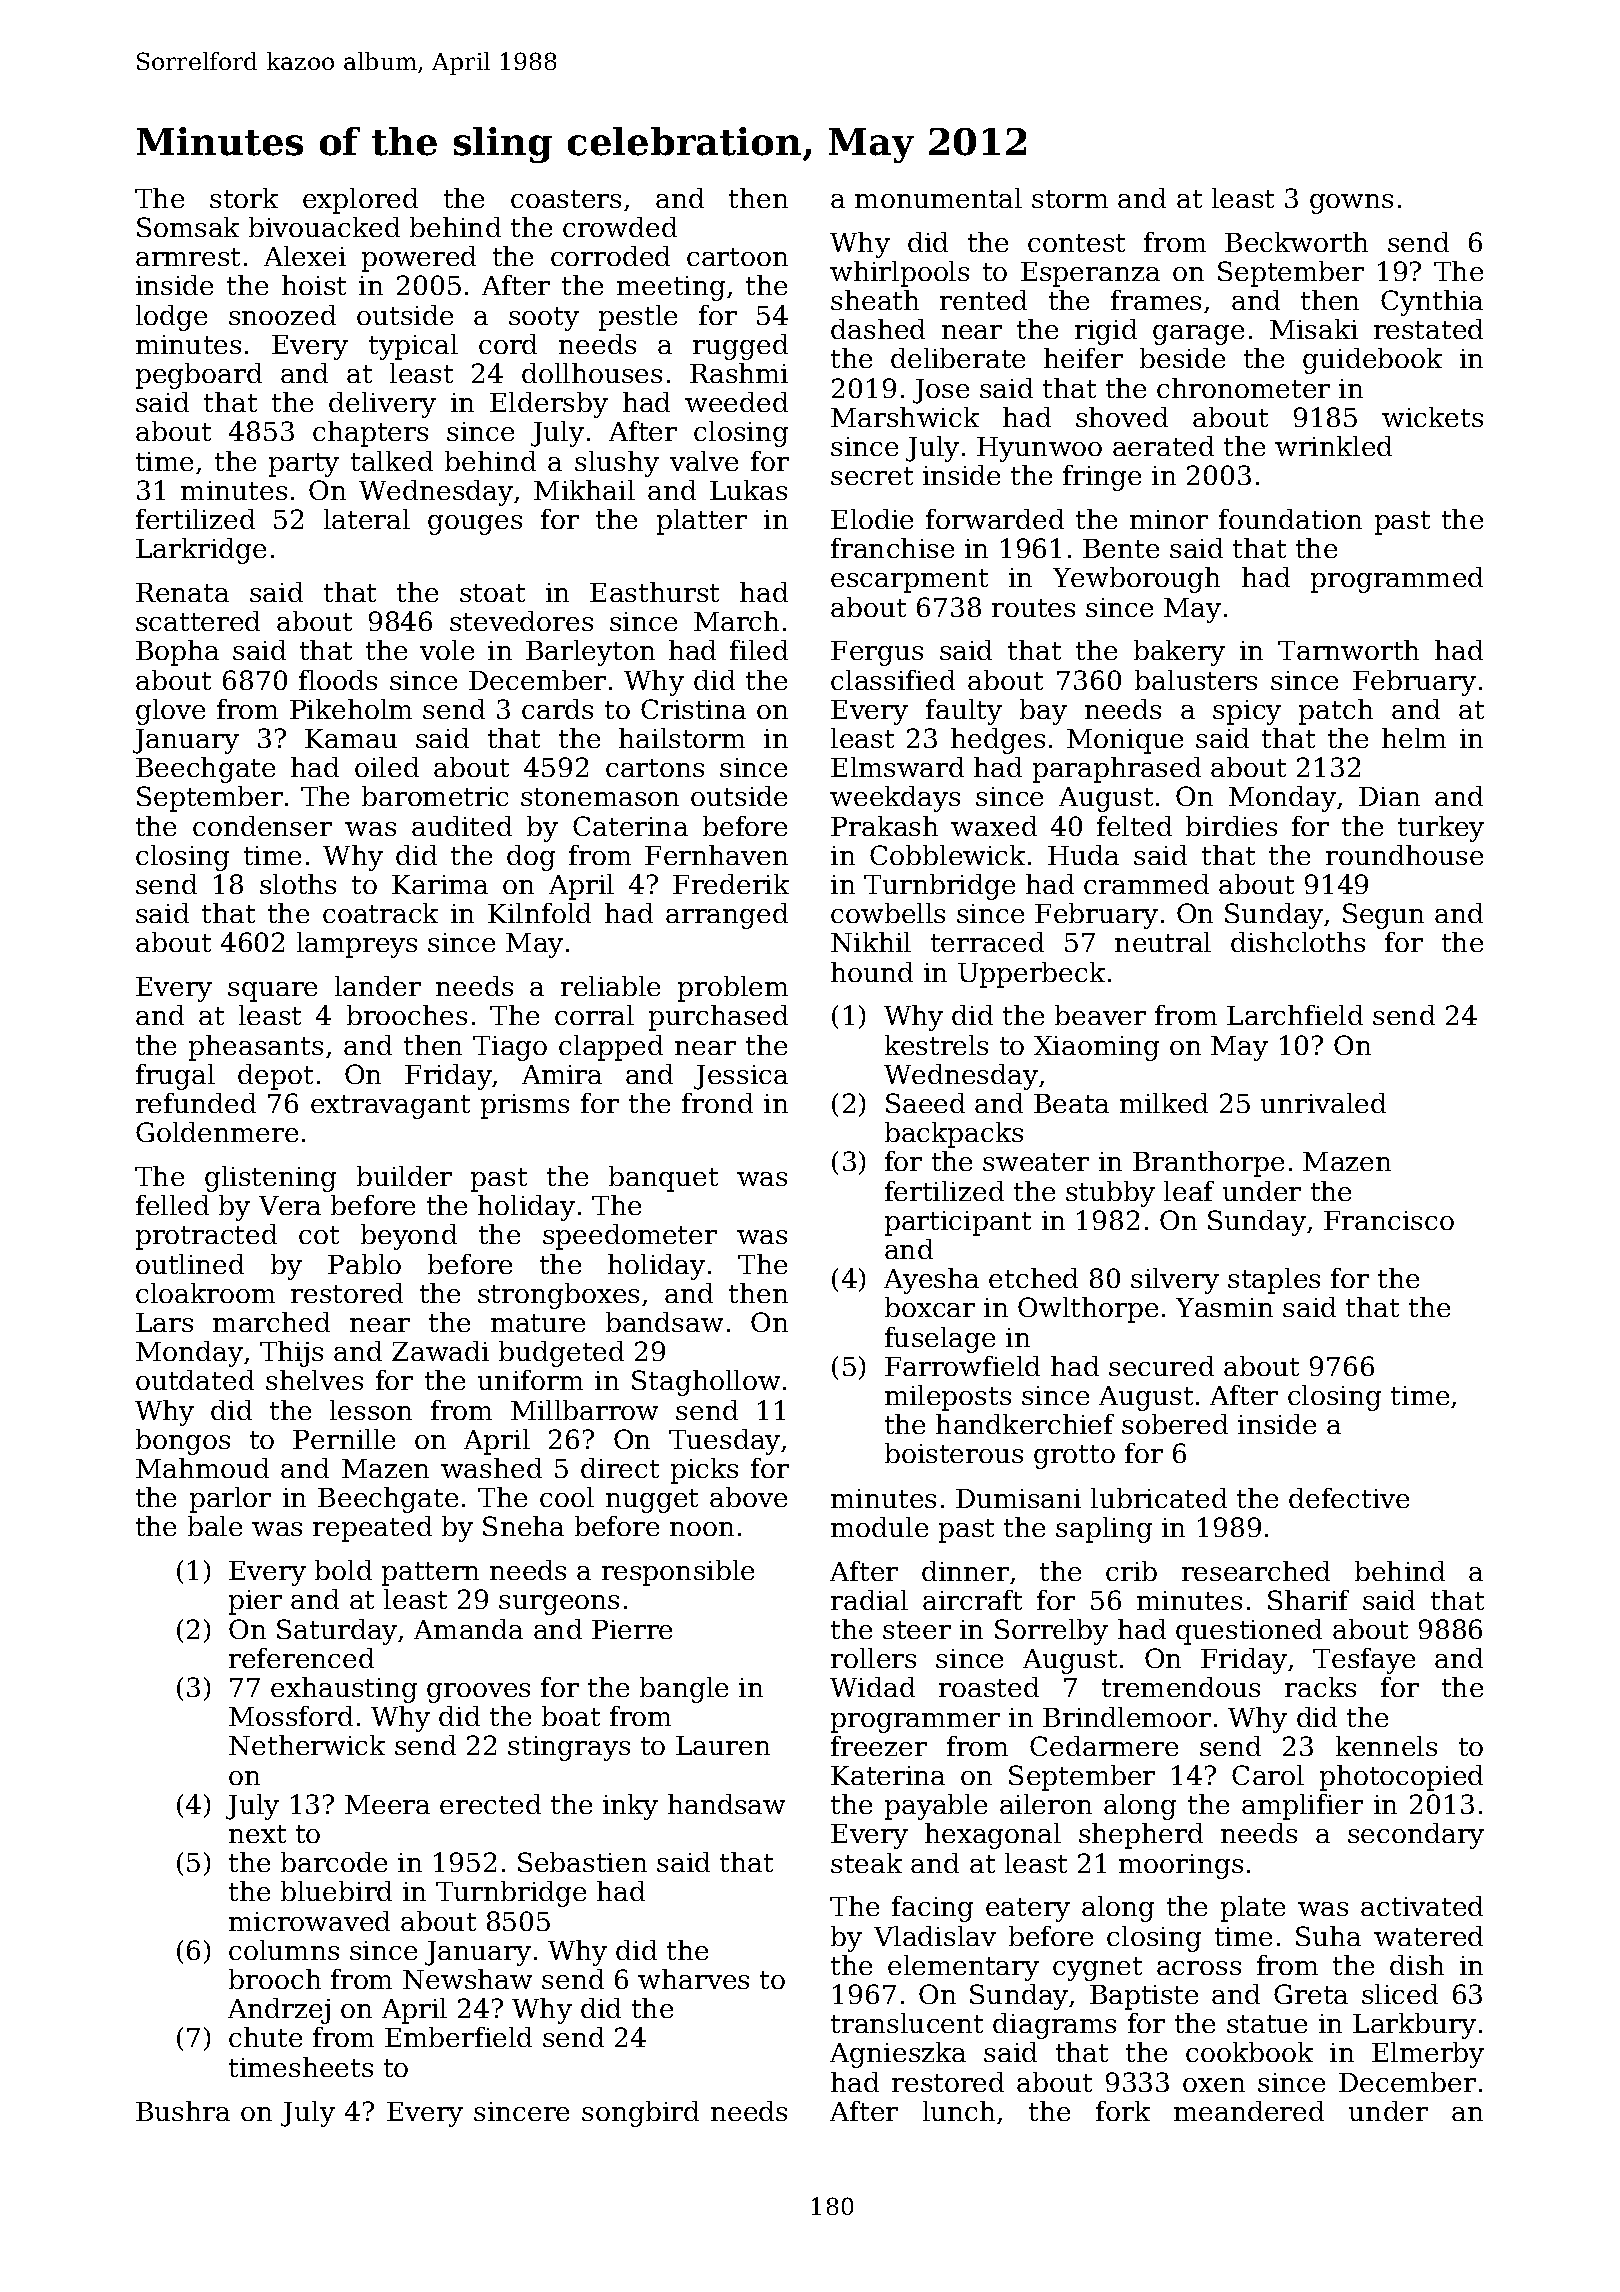 The width and height of the document is (1620, 2292). Describe the element at coordinates (404, 1176) in the document. I see `builder` at that location.
